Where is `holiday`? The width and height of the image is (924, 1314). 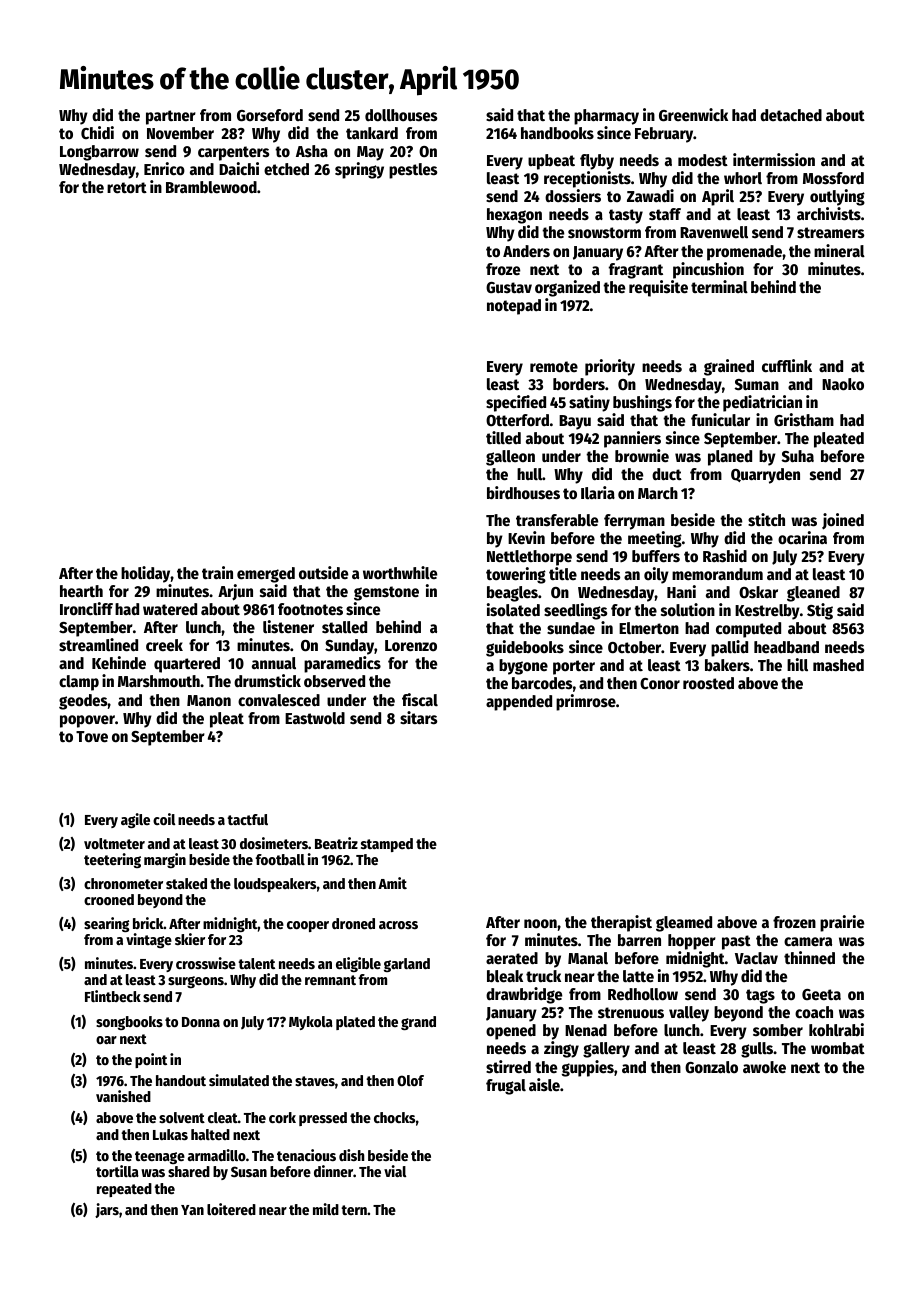 holiday is located at coordinates (146, 574).
